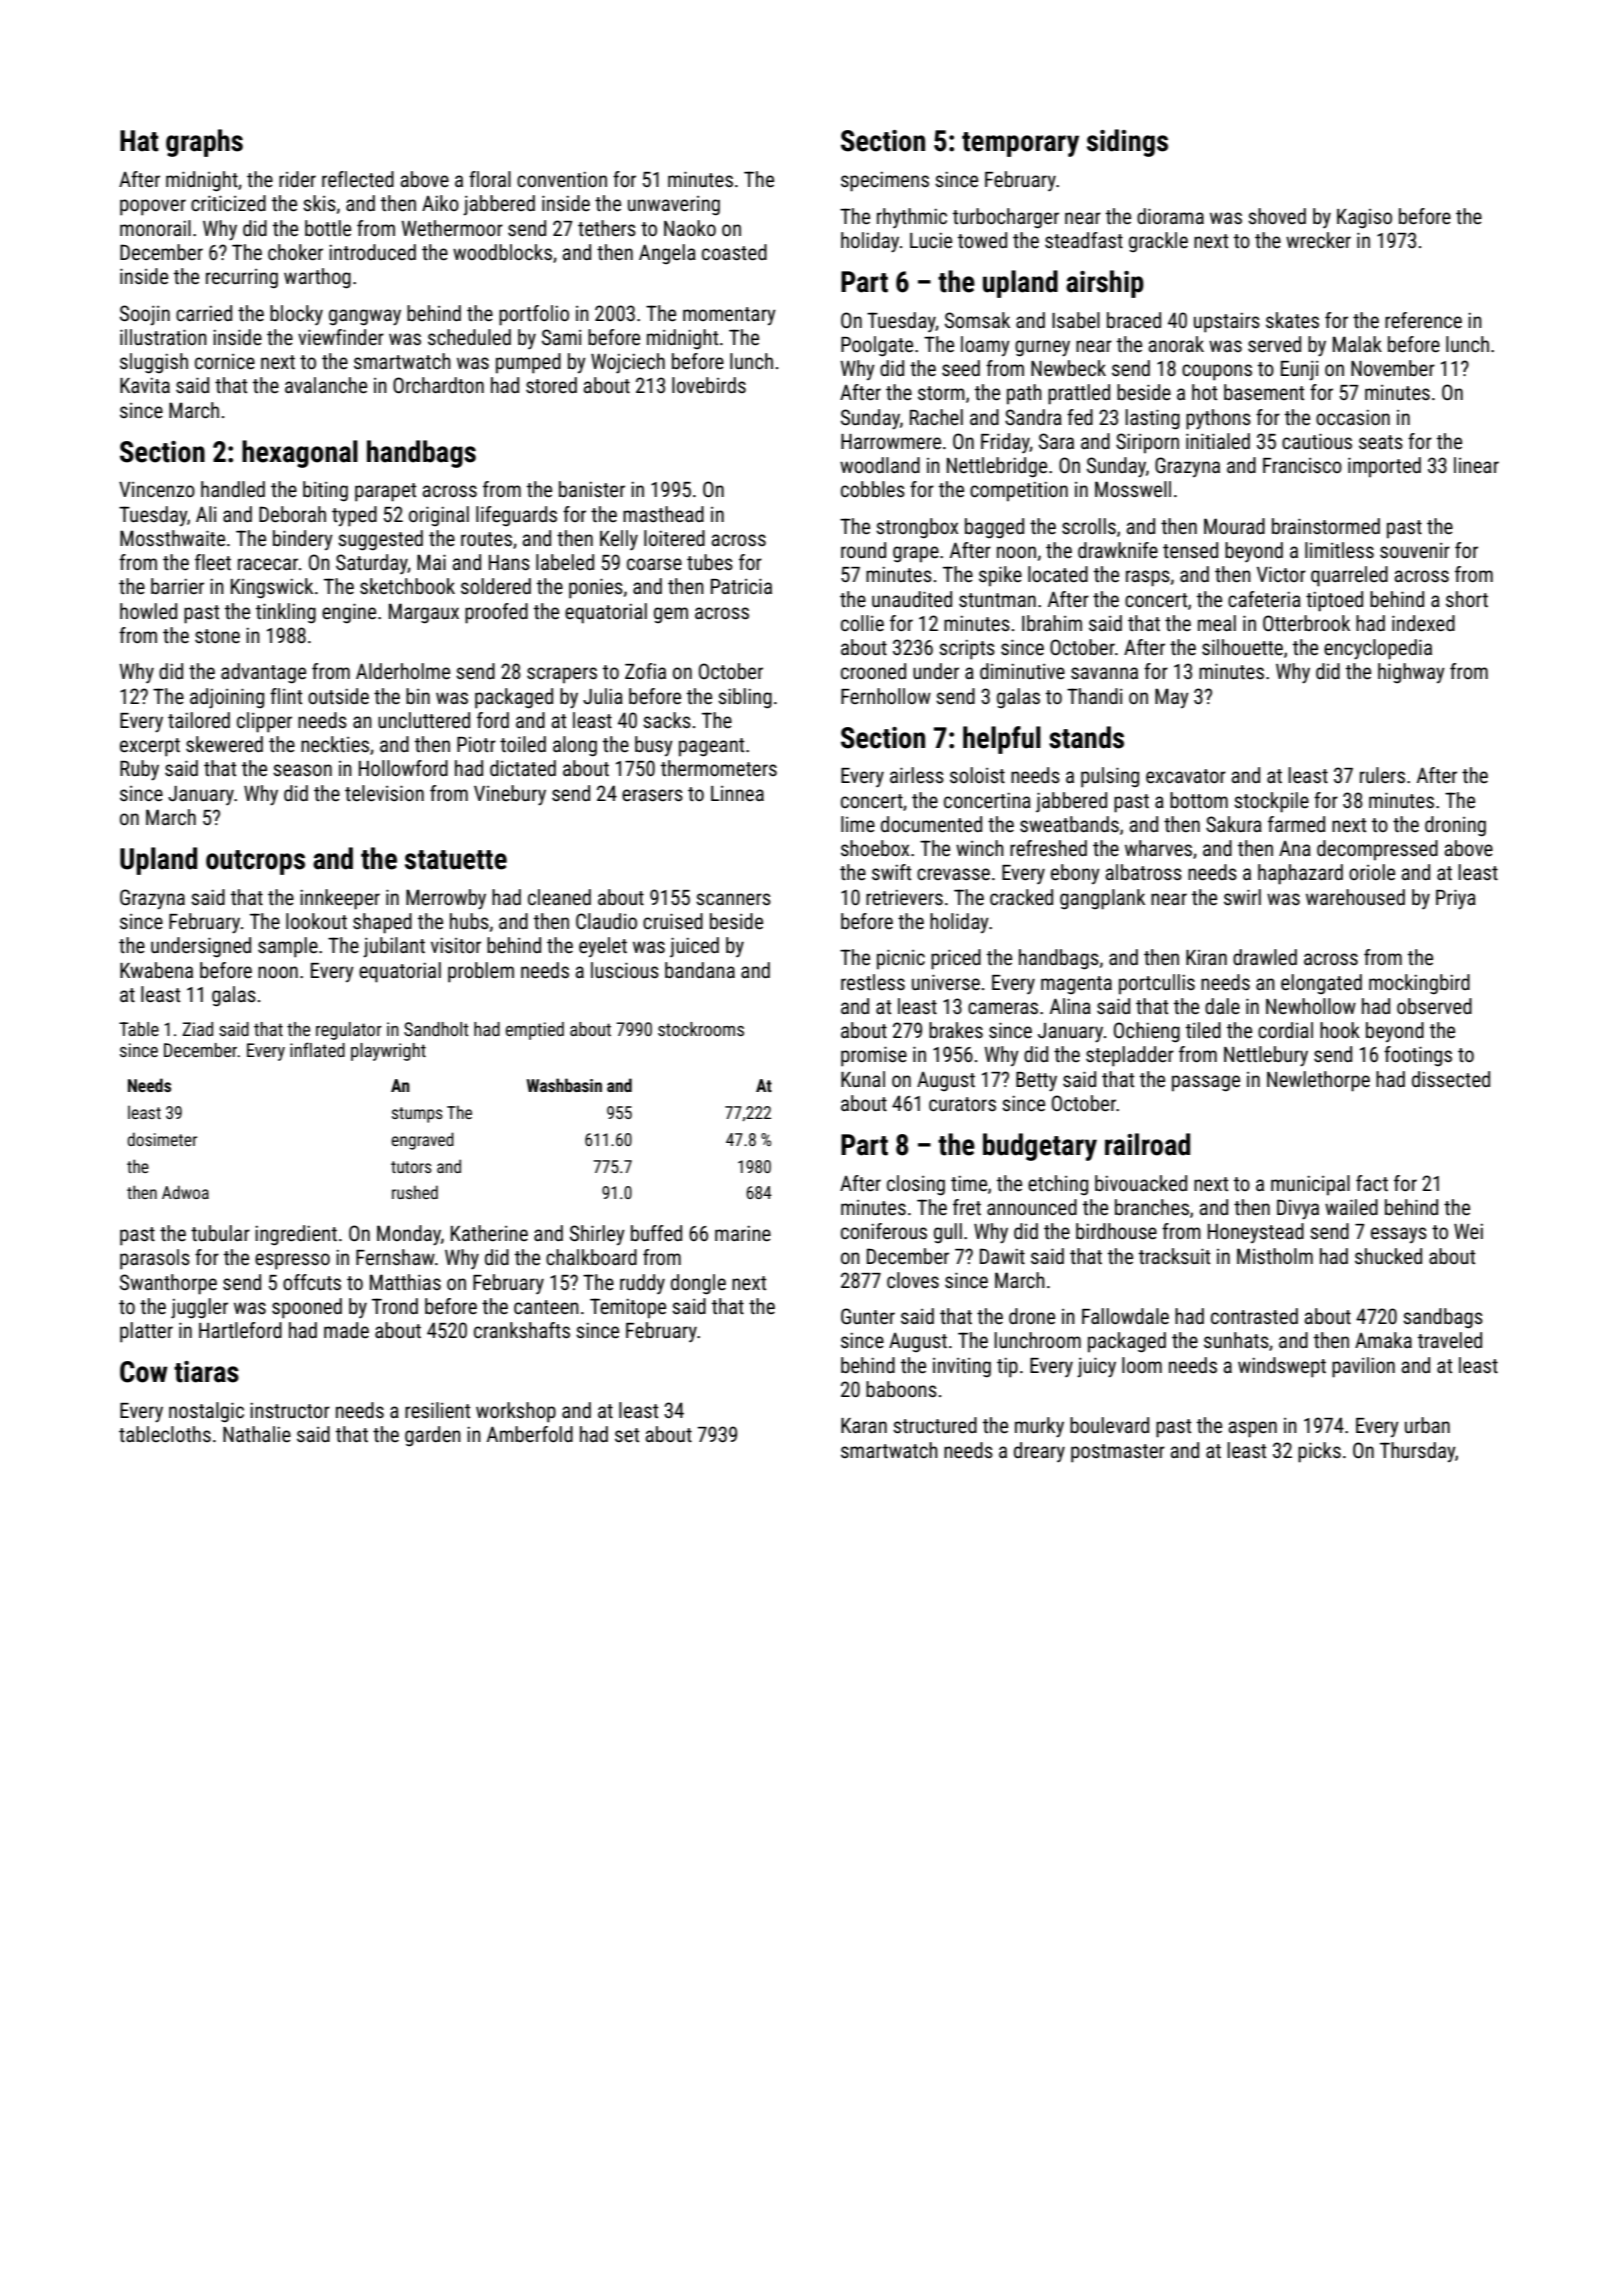 Image resolution: width=1620 pixels, height=2292 pixels. What do you see at coordinates (148, 611) in the screenshot?
I see `howled` at bounding box center [148, 611].
